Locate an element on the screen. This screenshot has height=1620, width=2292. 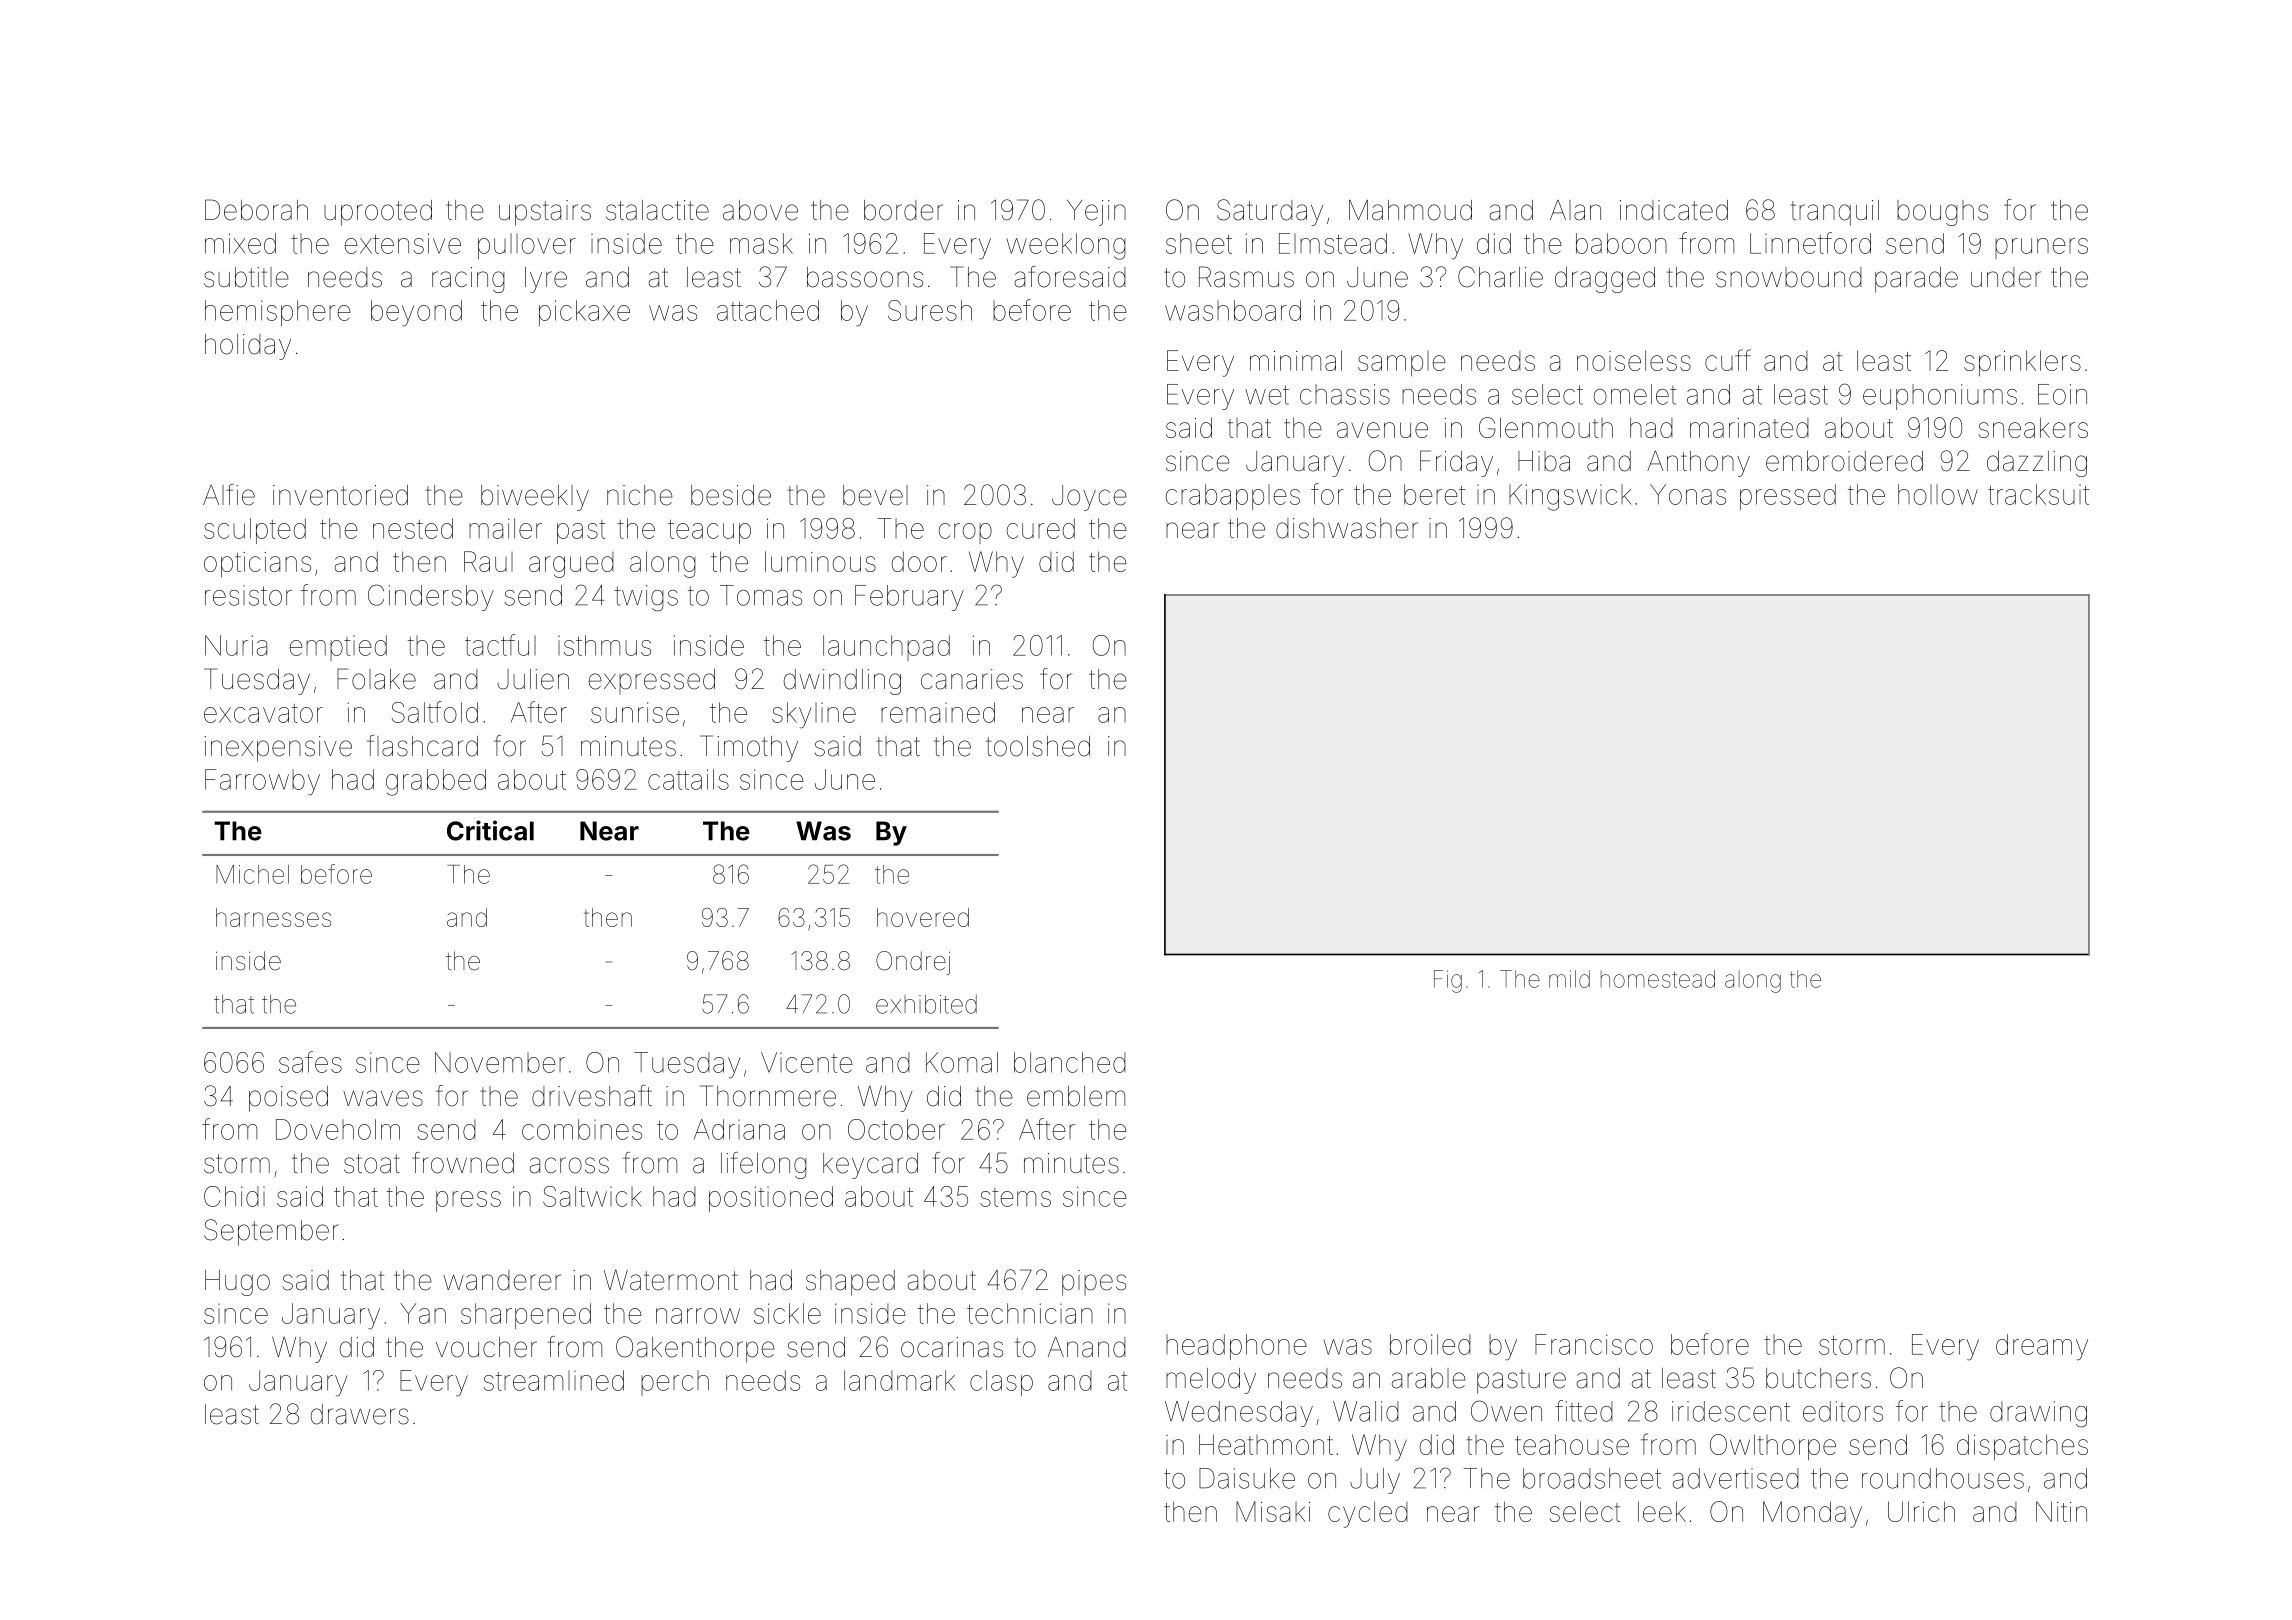
hovered is located at coordinates (923, 917).
